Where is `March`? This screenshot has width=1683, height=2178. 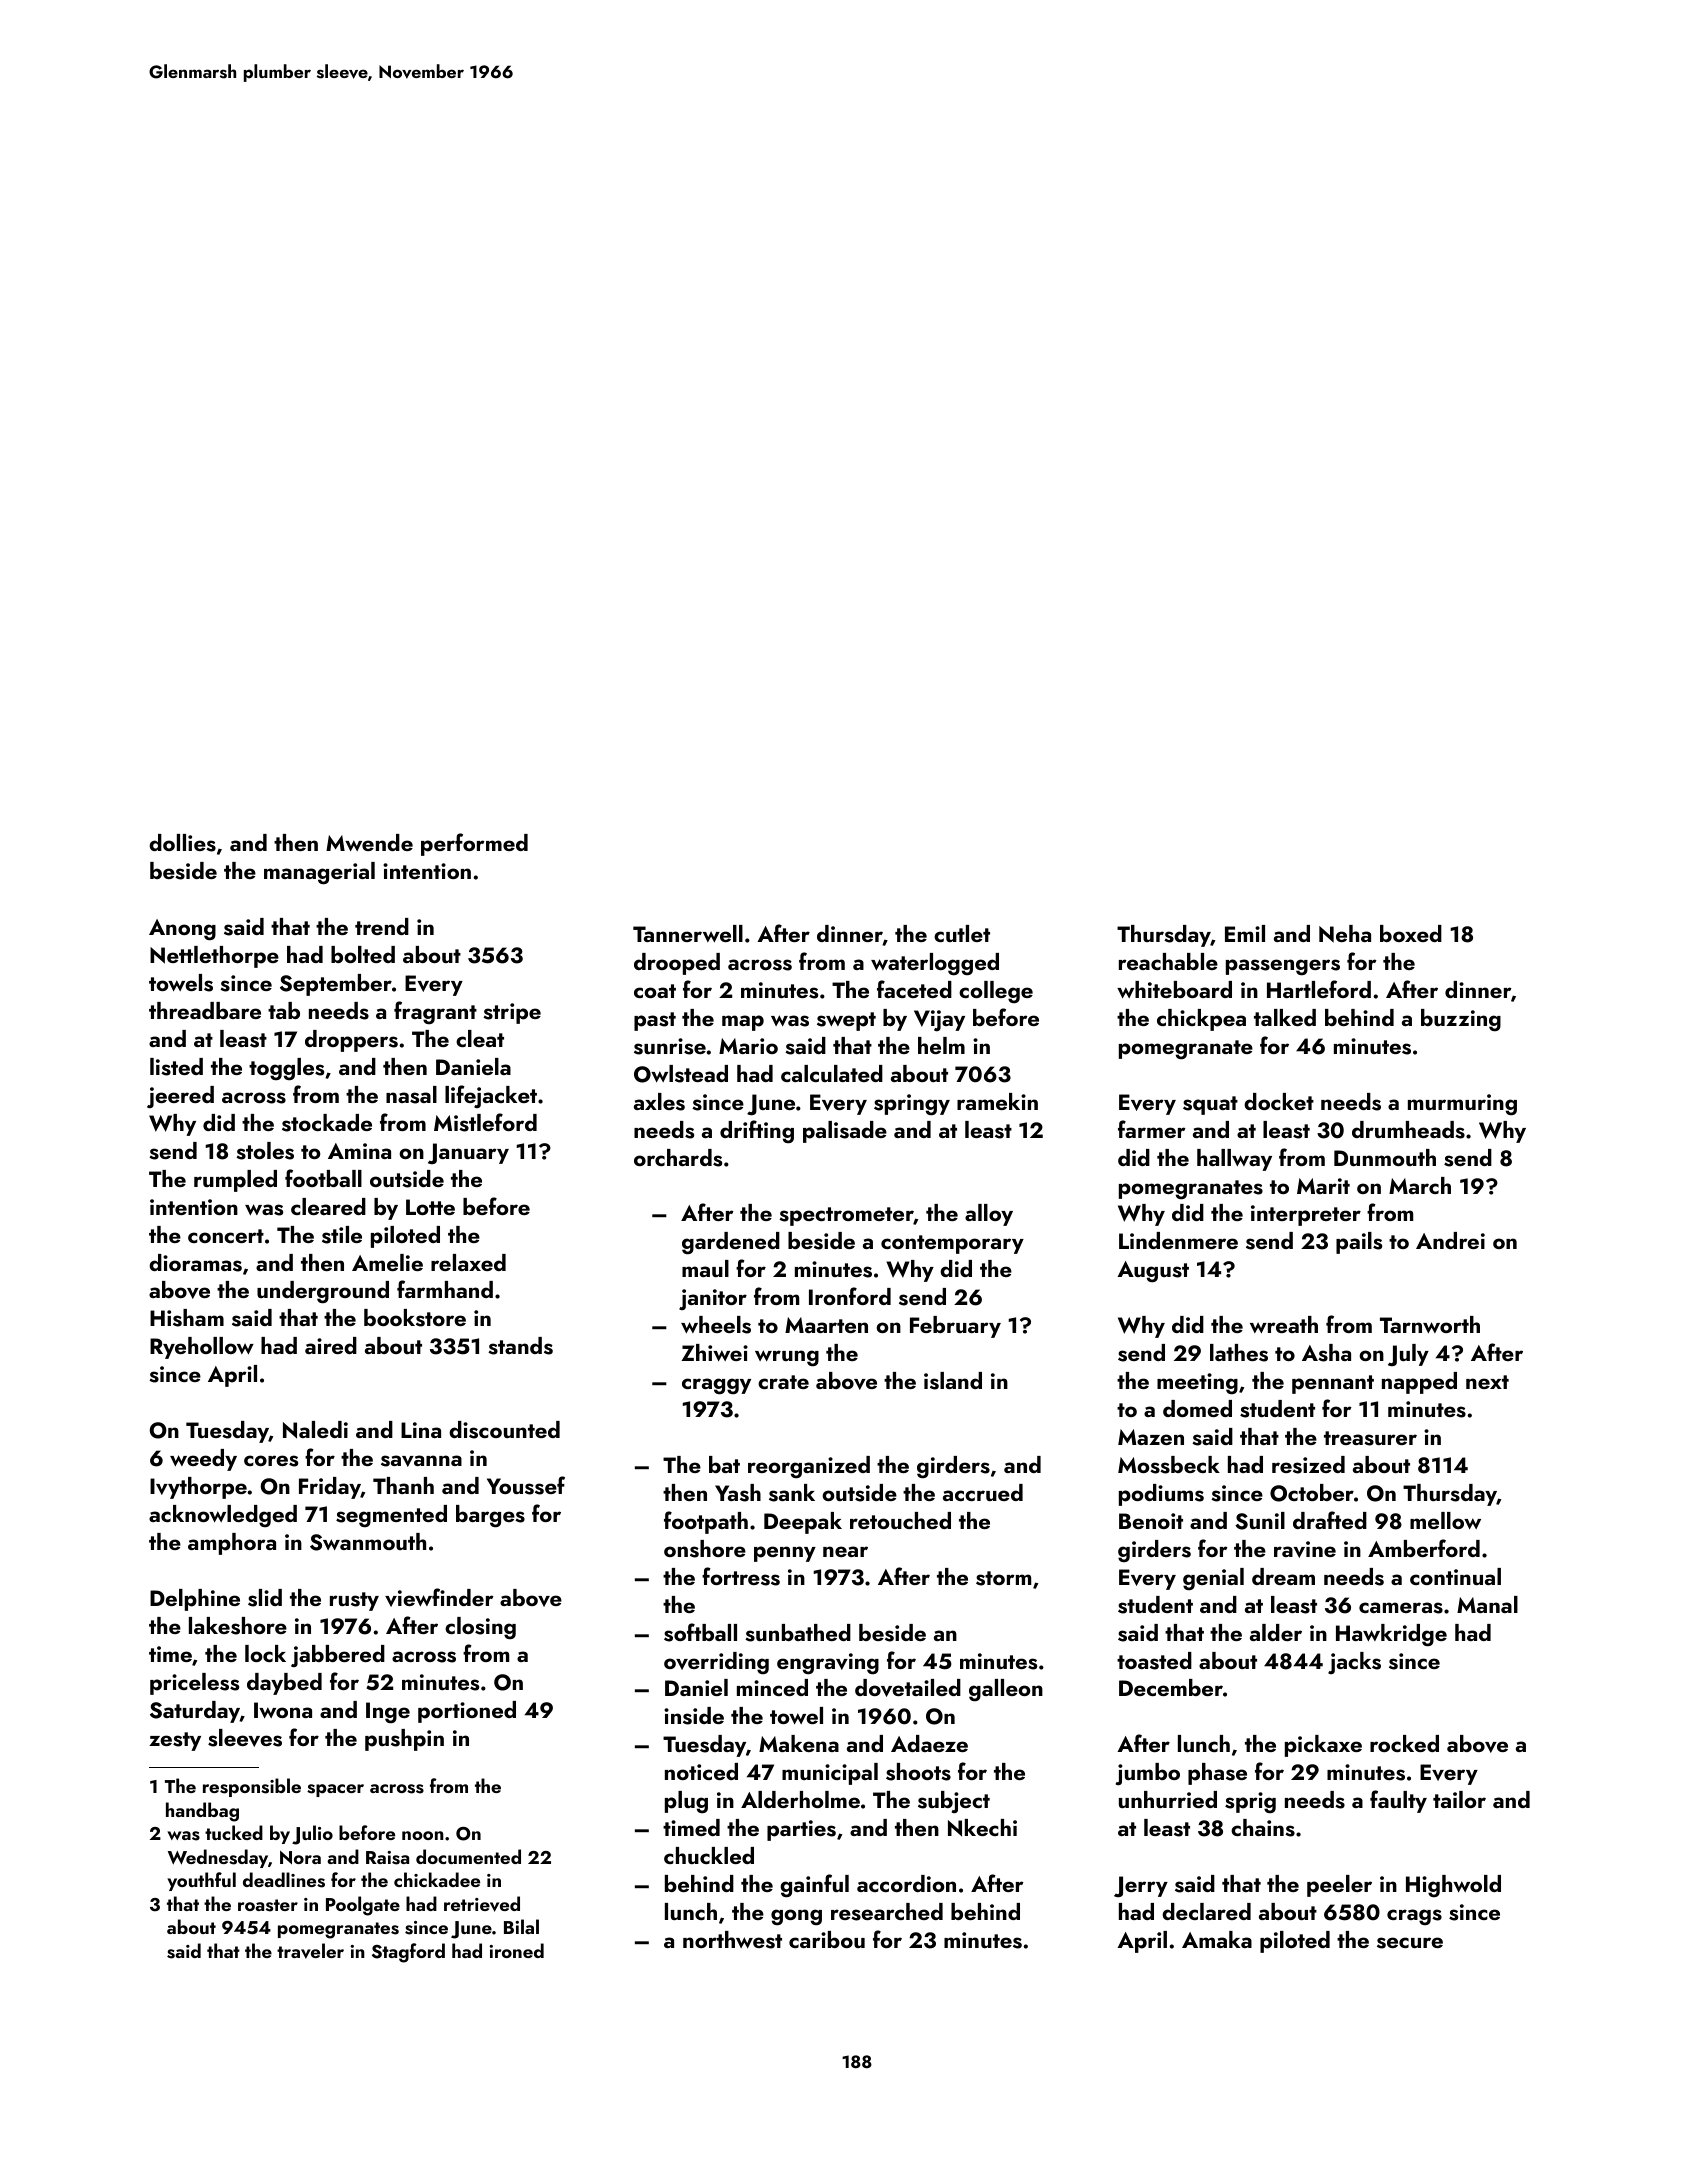 March is located at coordinates (1420, 1185).
